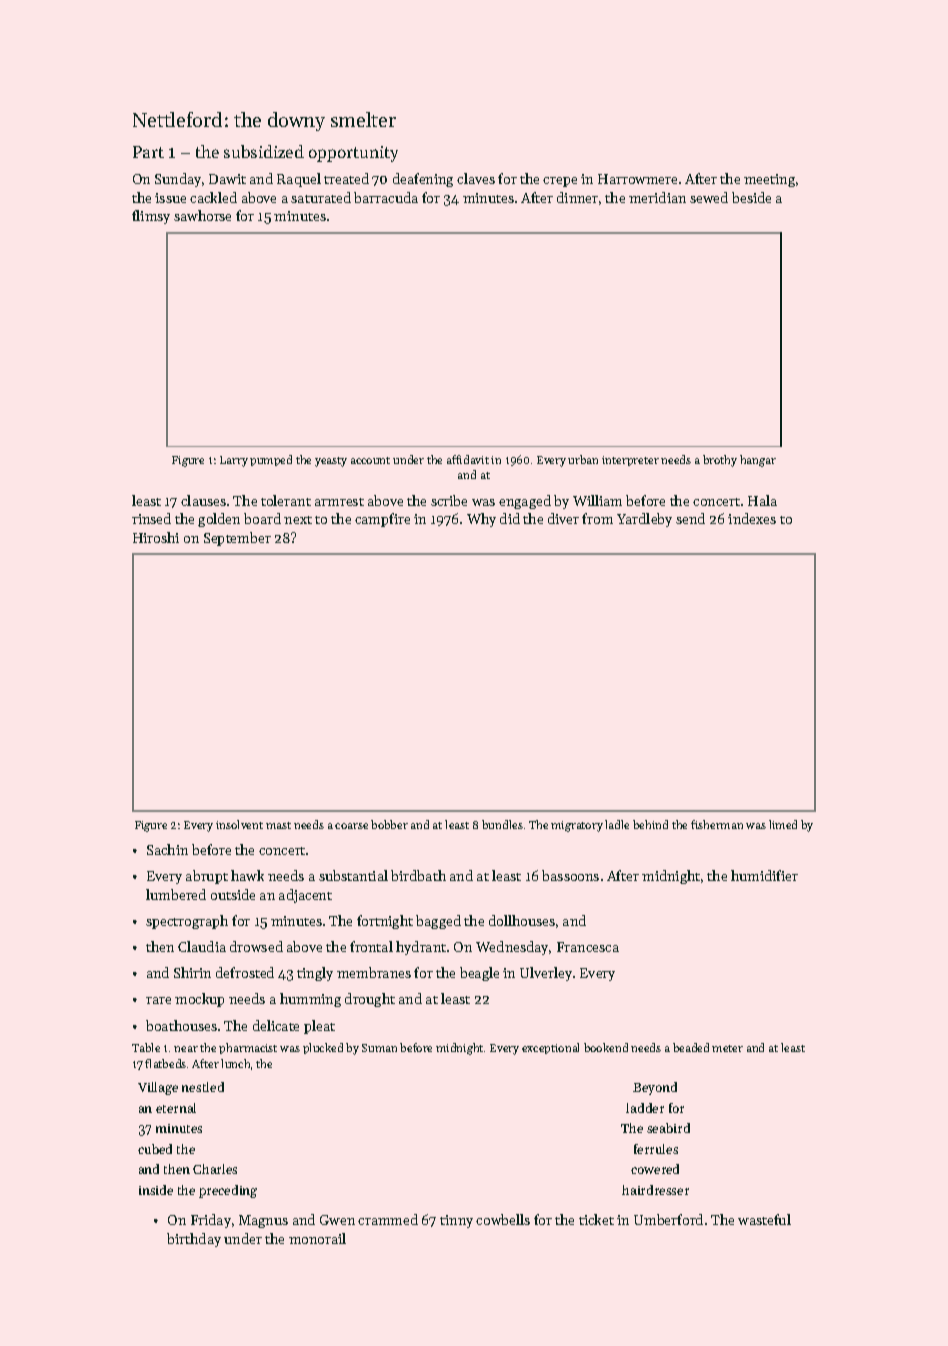 The image size is (948, 1346). I want to click on wasteful, so click(764, 1219).
